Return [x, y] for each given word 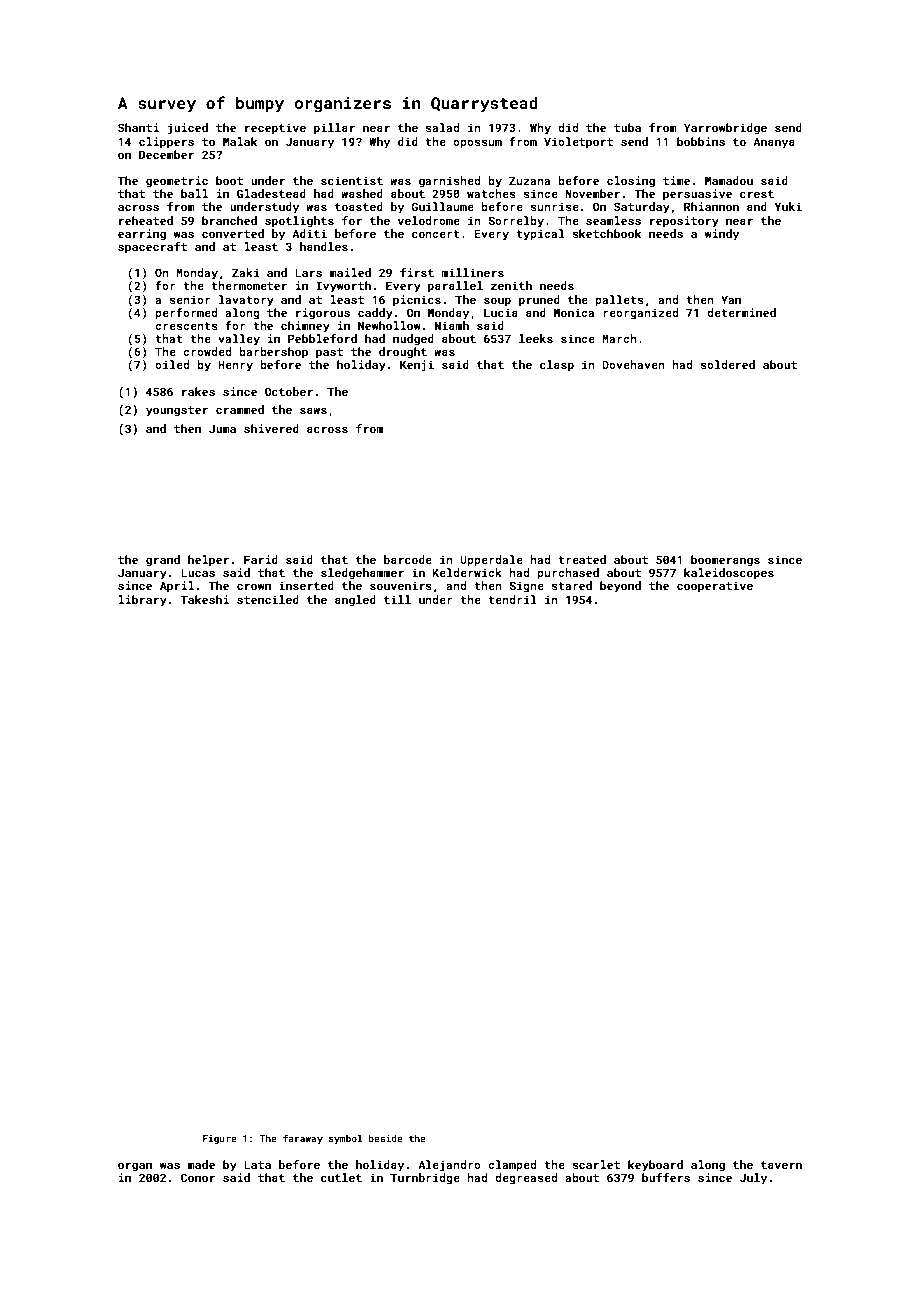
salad [442, 127]
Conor [198, 1177]
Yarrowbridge [725, 129]
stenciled [268, 599]
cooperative [715, 587]
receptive [275, 129]
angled [355, 601]
